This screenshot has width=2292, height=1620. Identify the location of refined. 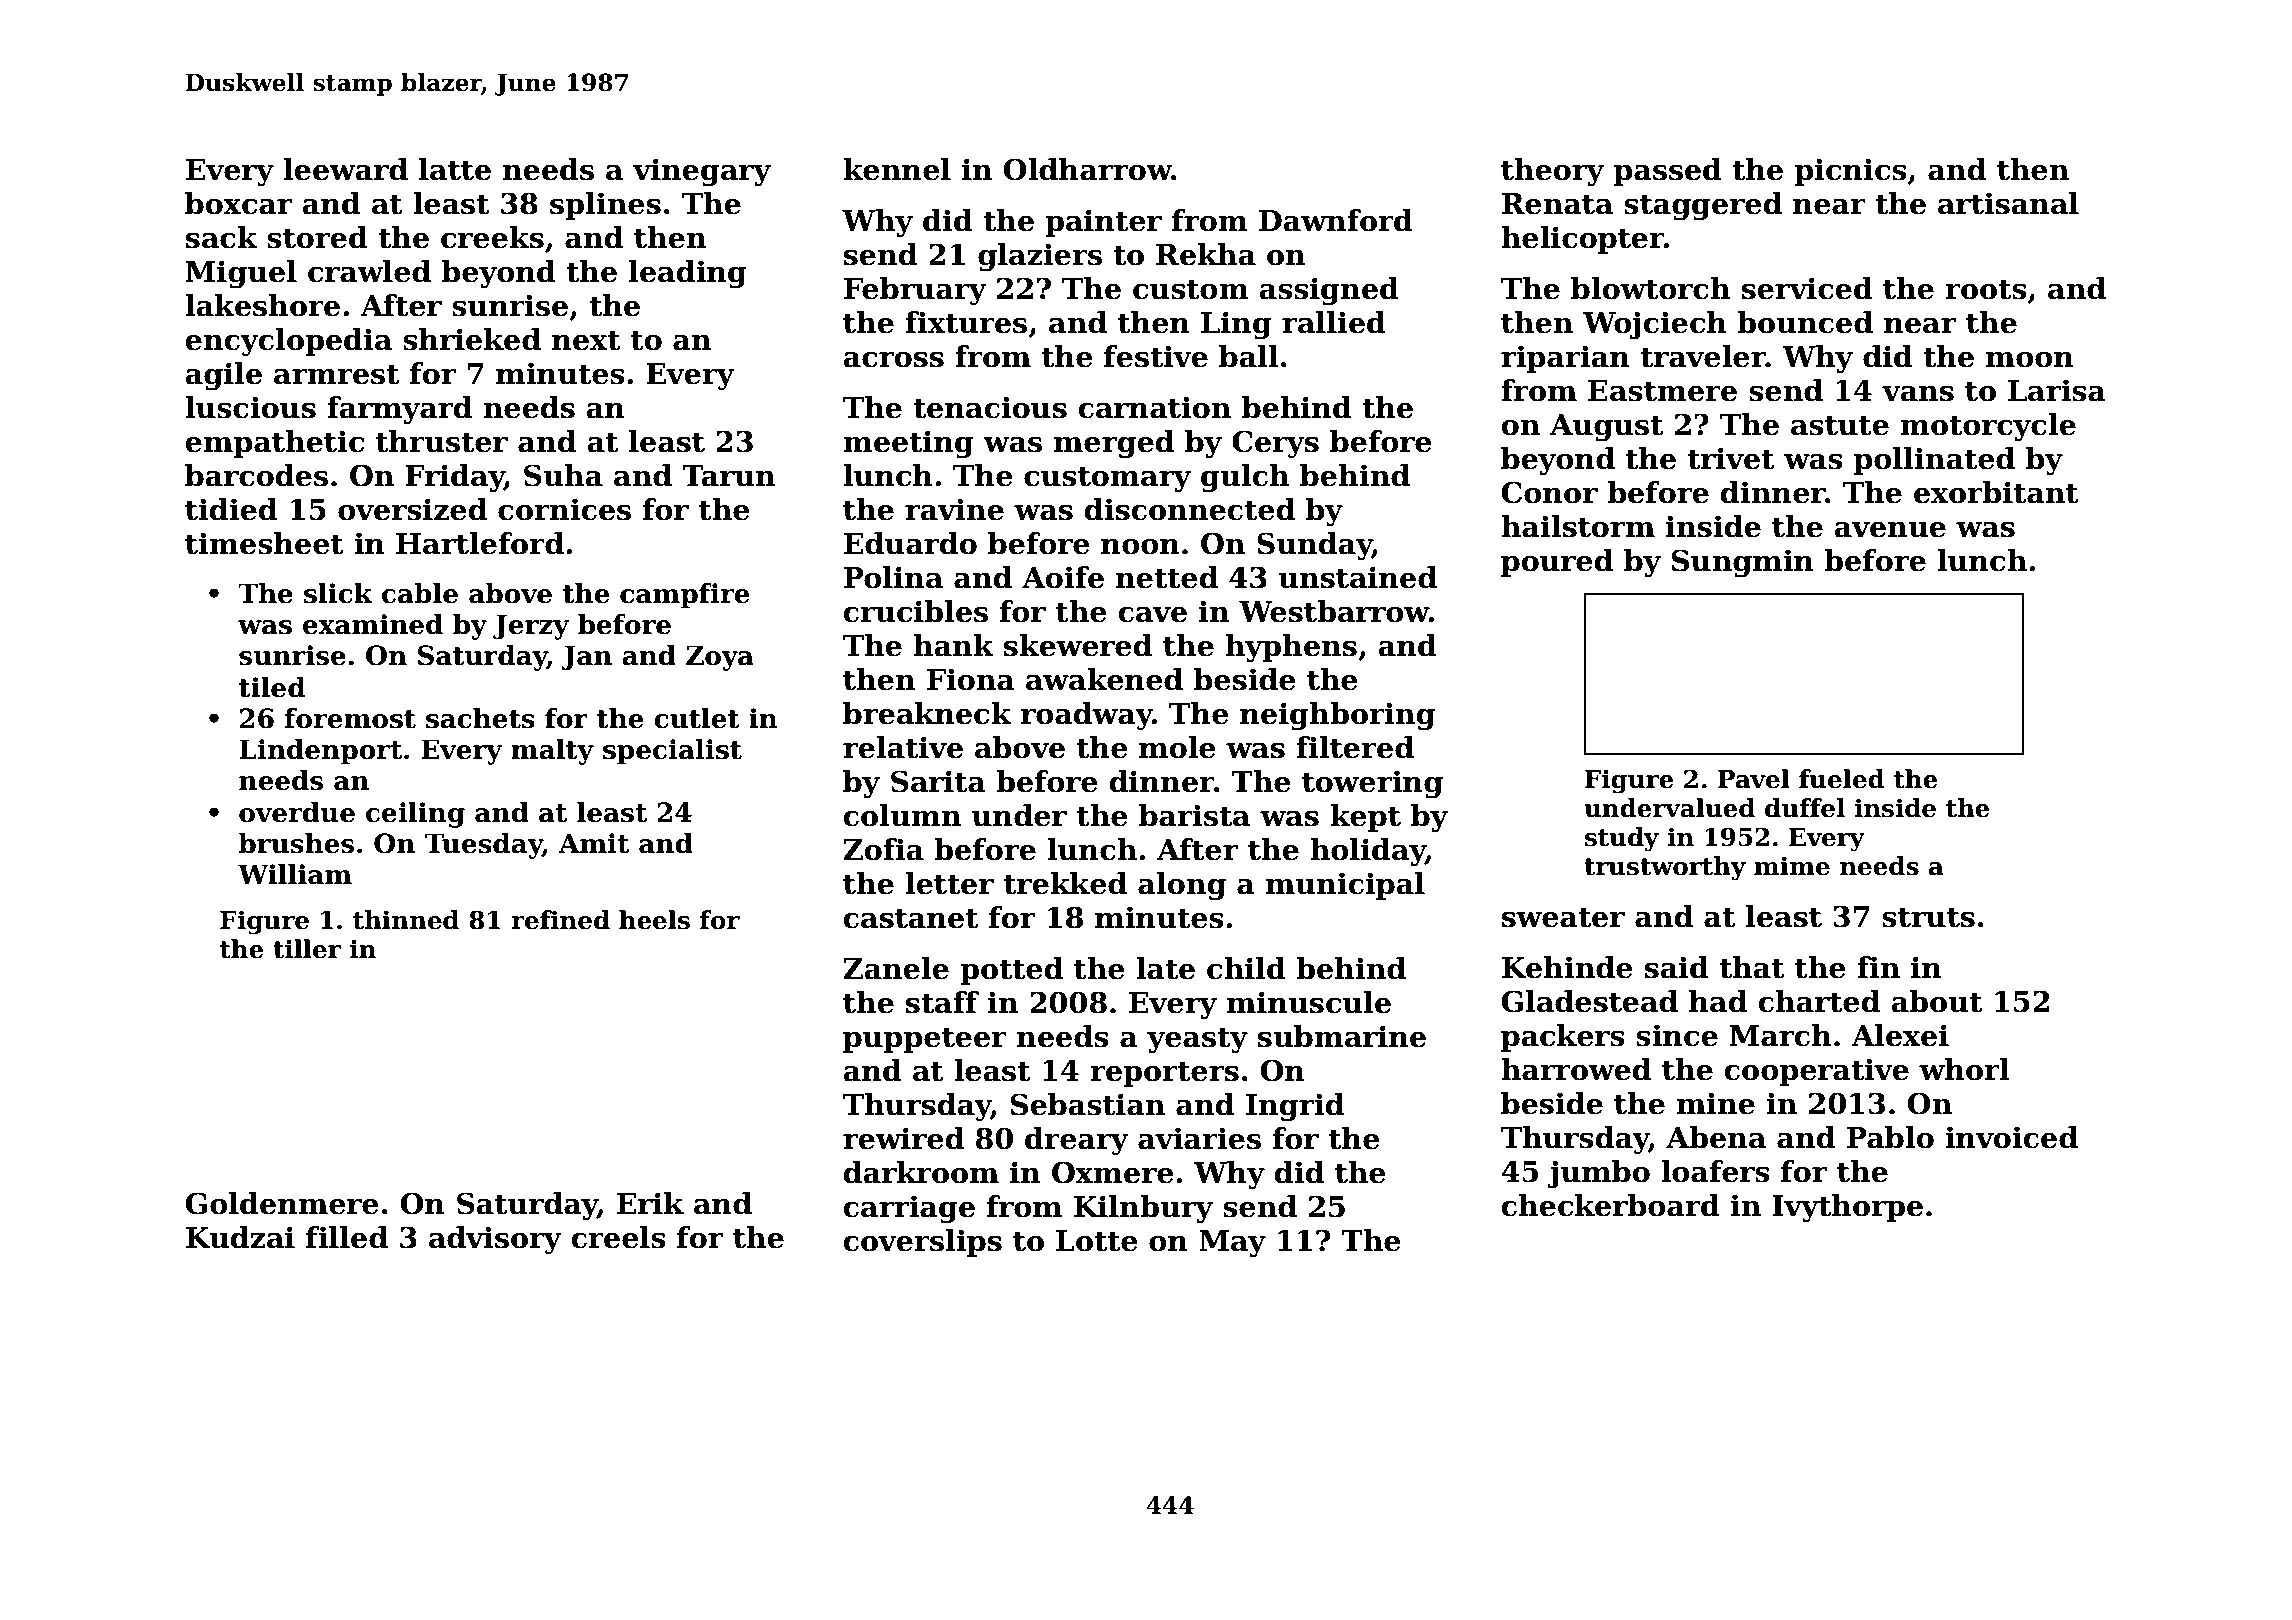
(560, 920).
